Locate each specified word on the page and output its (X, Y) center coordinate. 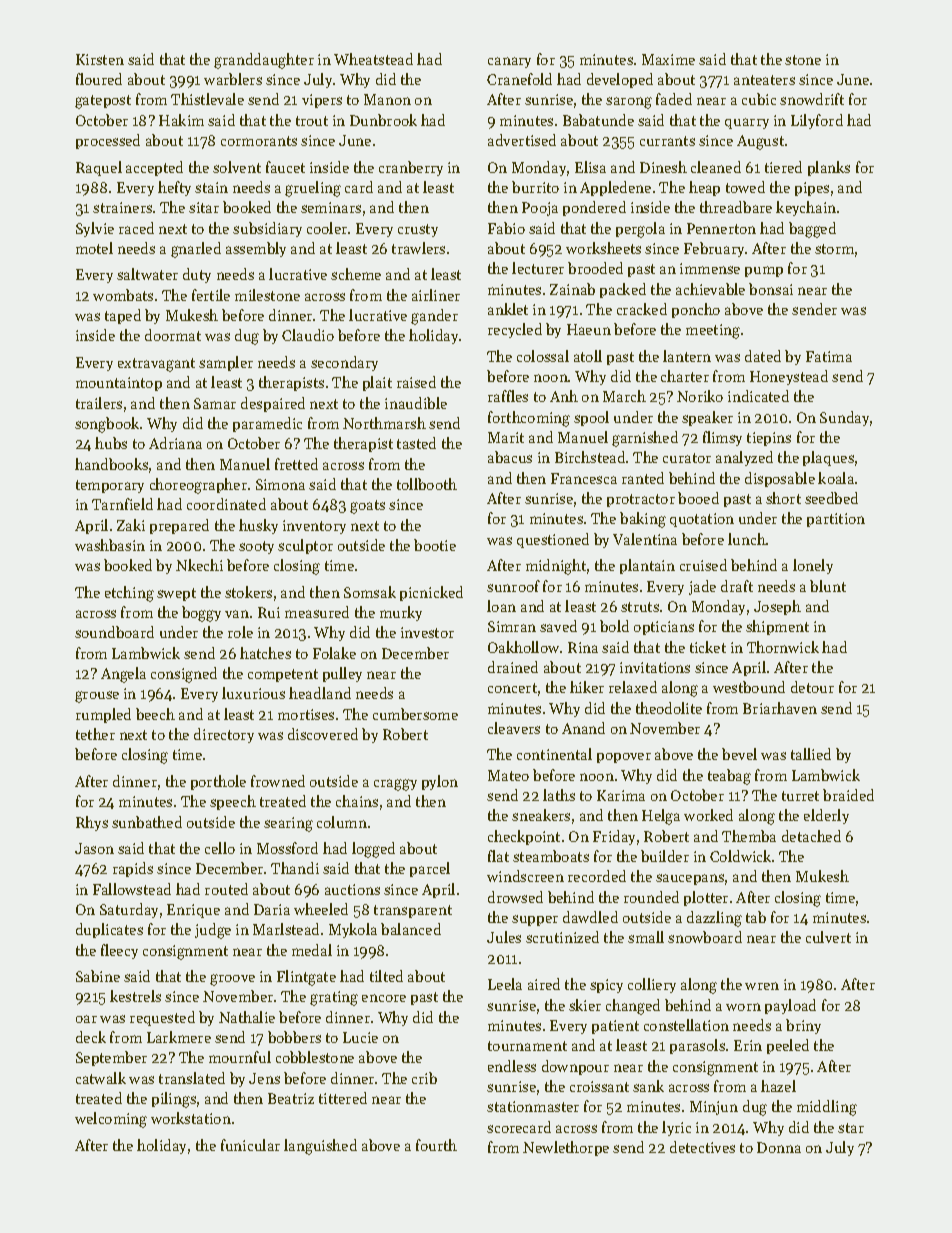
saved (558, 626)
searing (288, 824)
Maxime (668, 59)
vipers (322, 101)
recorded (597, 876)
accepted (154, 168)
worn (743, 1007)
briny (803, 1026)
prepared (179, 526)
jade (702, 587)
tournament (527, 1046)
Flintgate (306, 978)
